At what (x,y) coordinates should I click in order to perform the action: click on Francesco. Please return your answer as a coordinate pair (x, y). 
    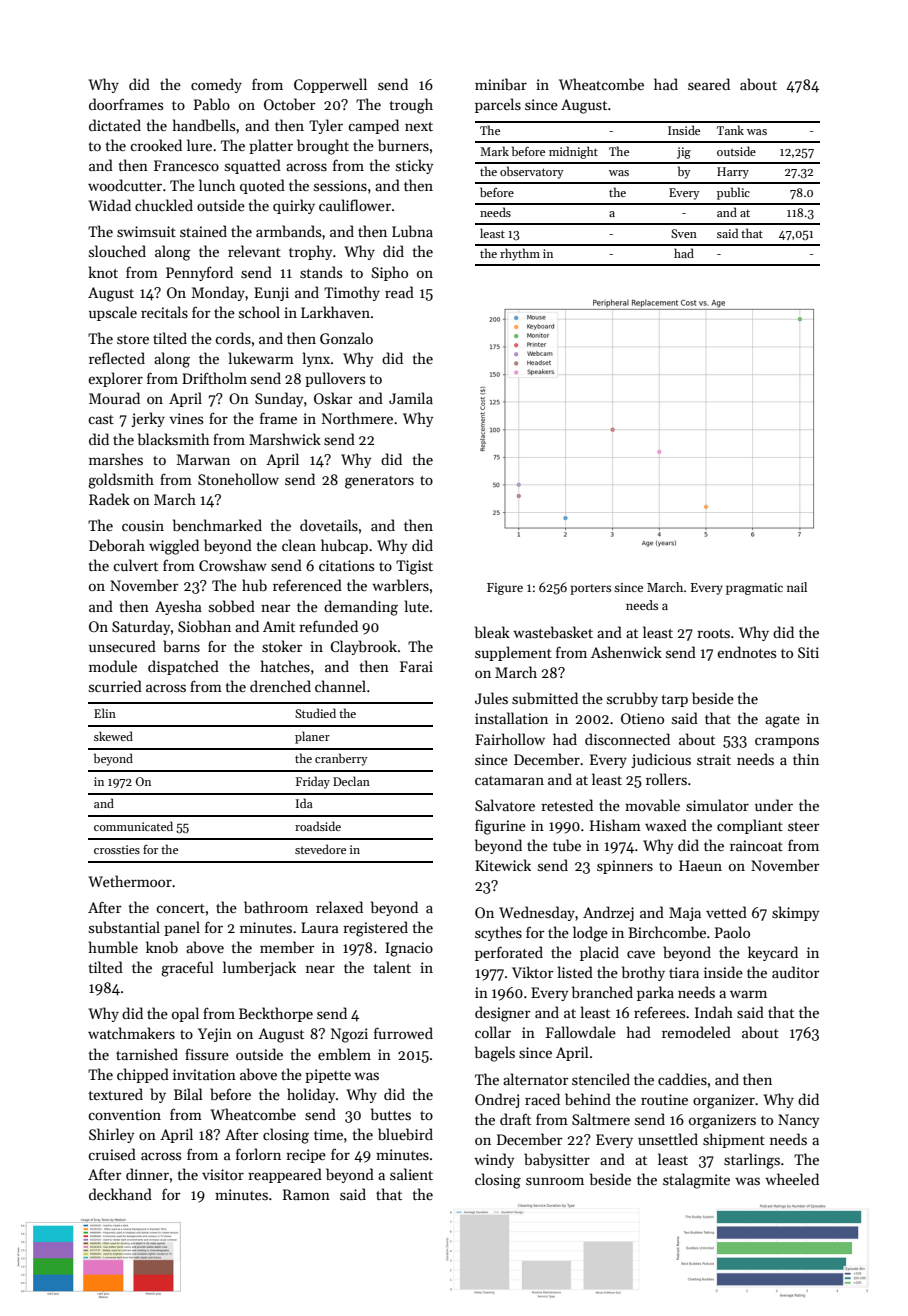
    Looking at the image, I should click on (186, 165).
